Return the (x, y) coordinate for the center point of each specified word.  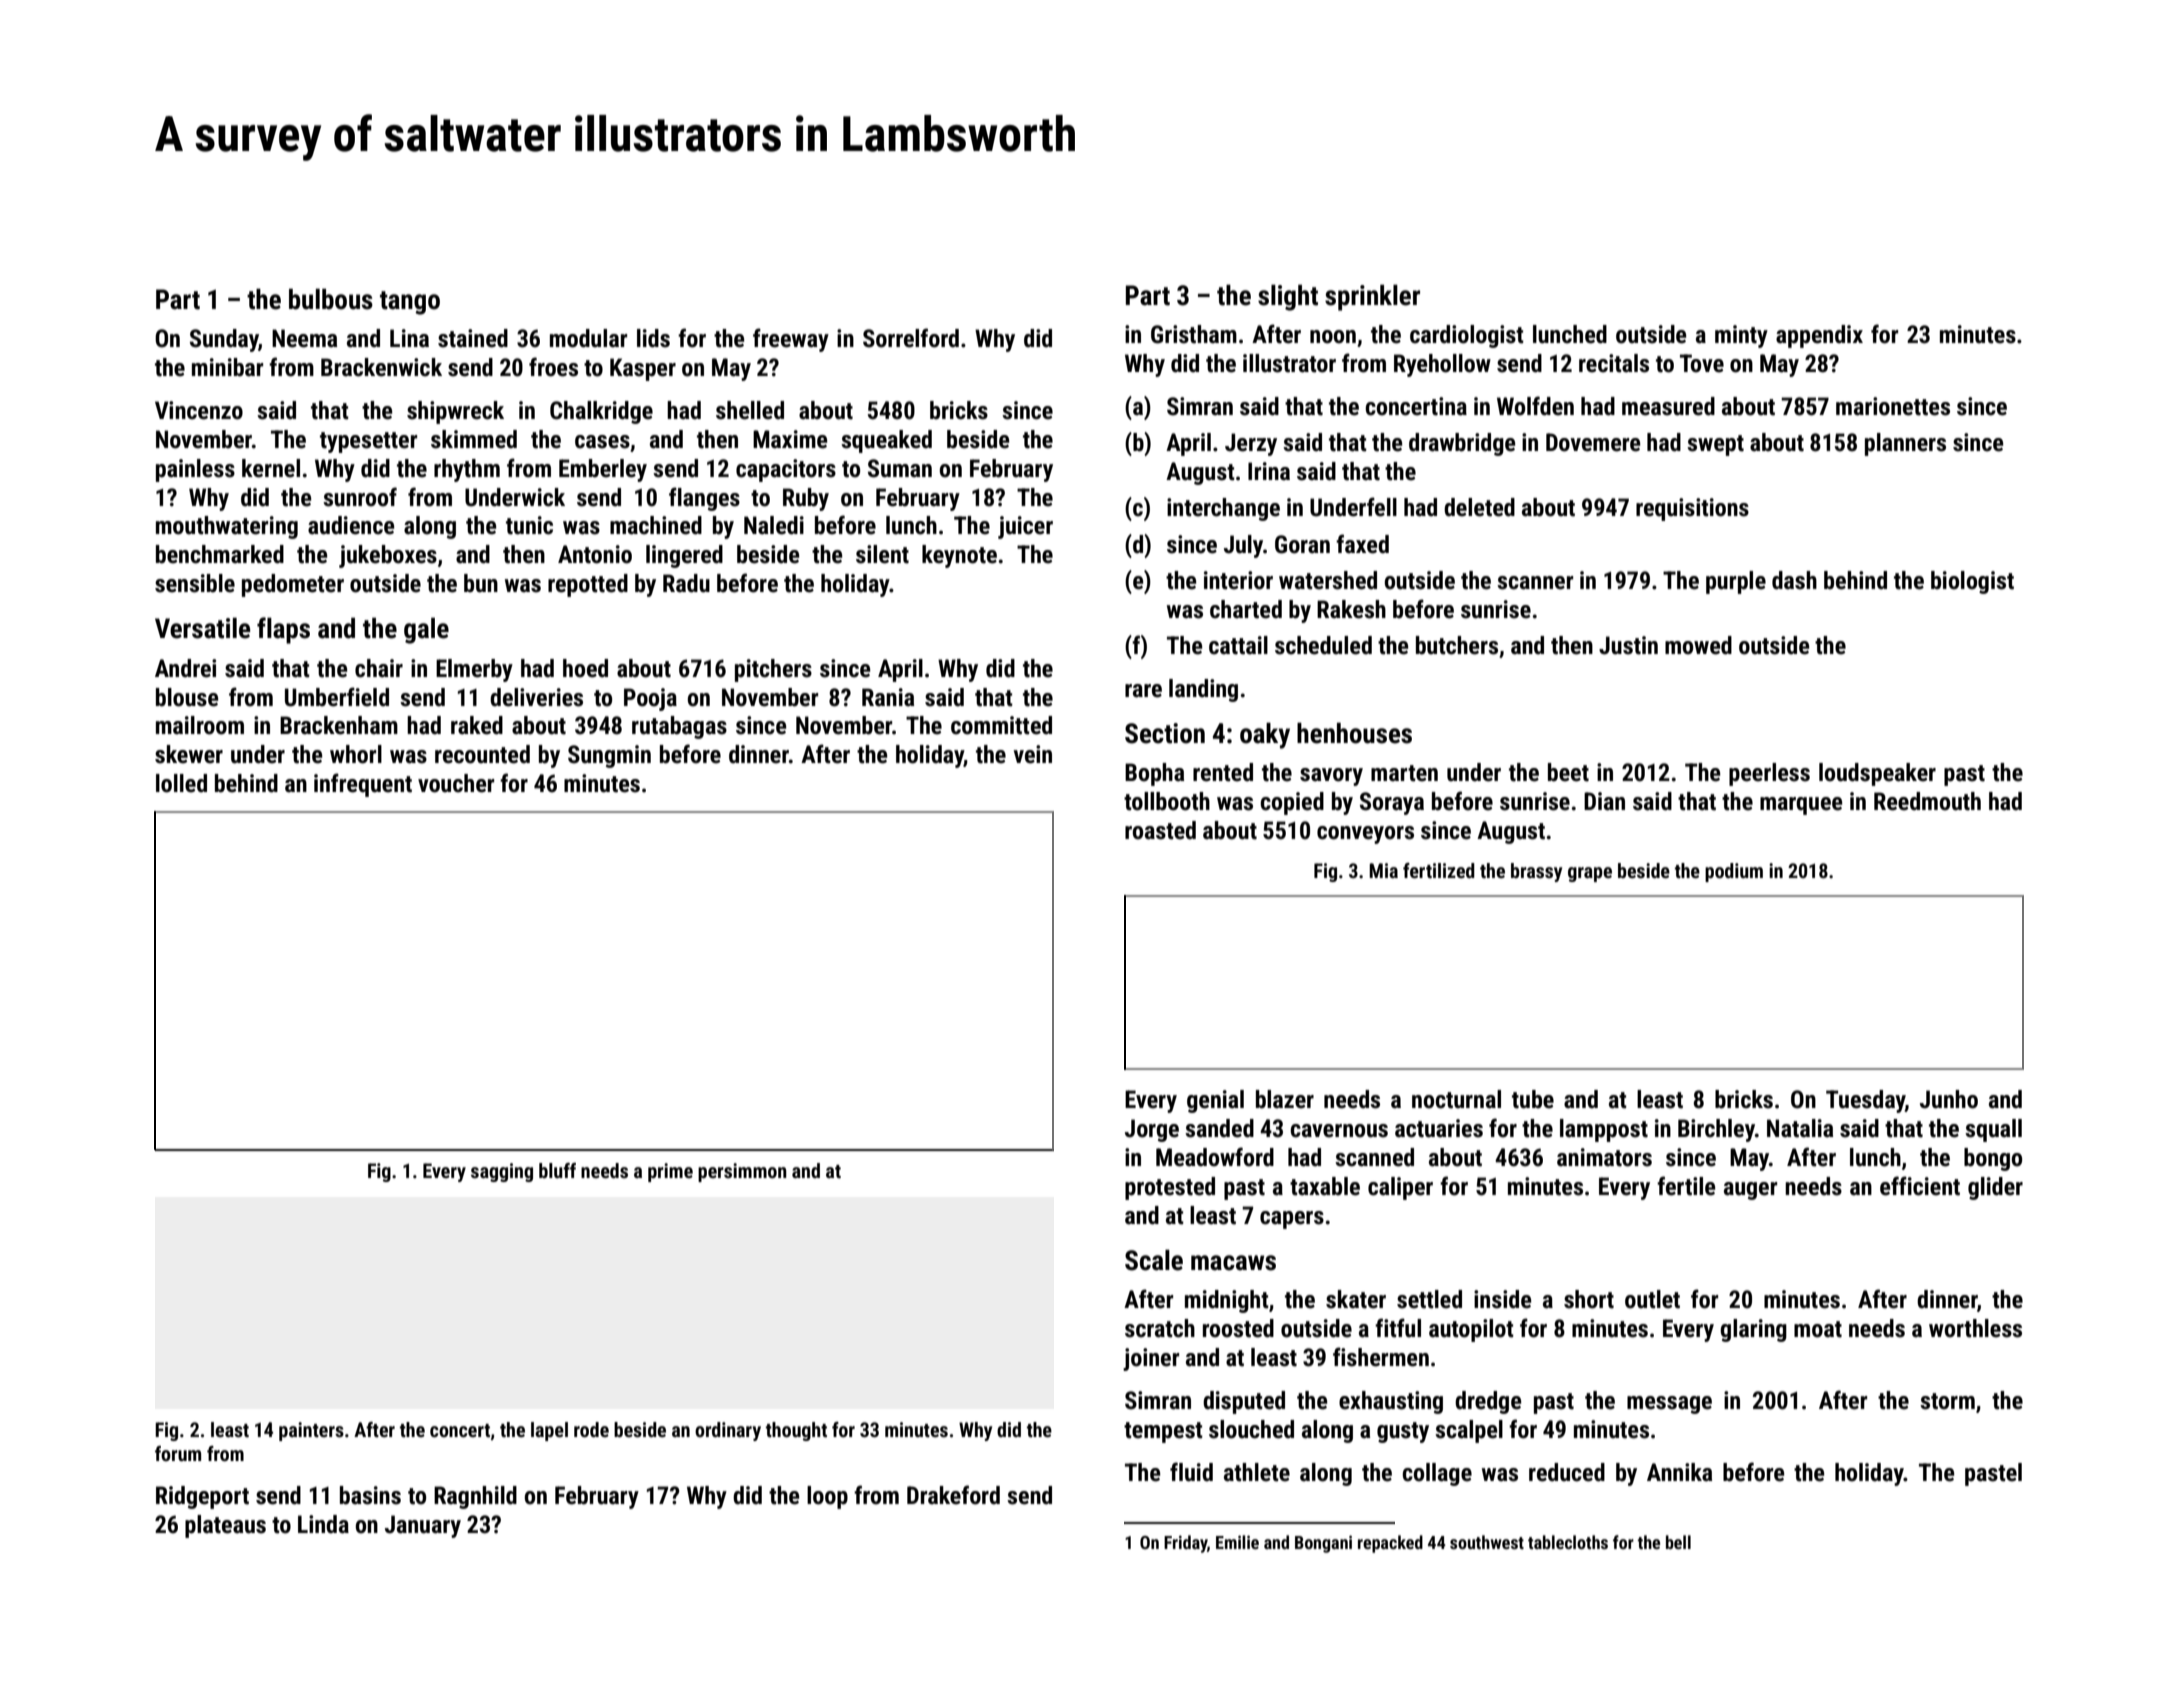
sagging (502, 1172)
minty (1741, 336)
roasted (1160, 830)
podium (1734, 872)
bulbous (331, 299)
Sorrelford (911, 338)
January (423, 1526)
